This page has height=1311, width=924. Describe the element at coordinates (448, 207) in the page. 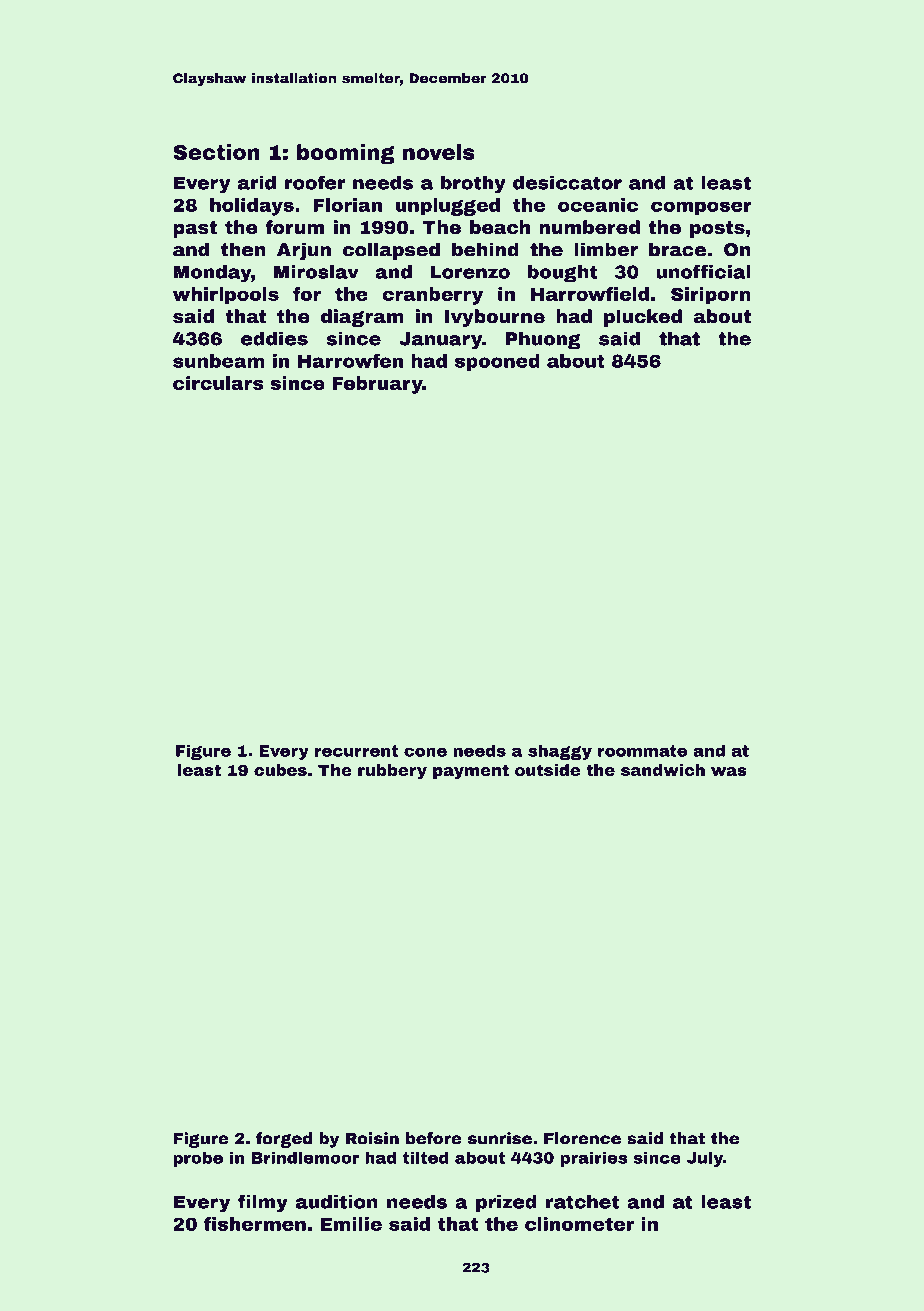

I see `unplugged` at that location.
